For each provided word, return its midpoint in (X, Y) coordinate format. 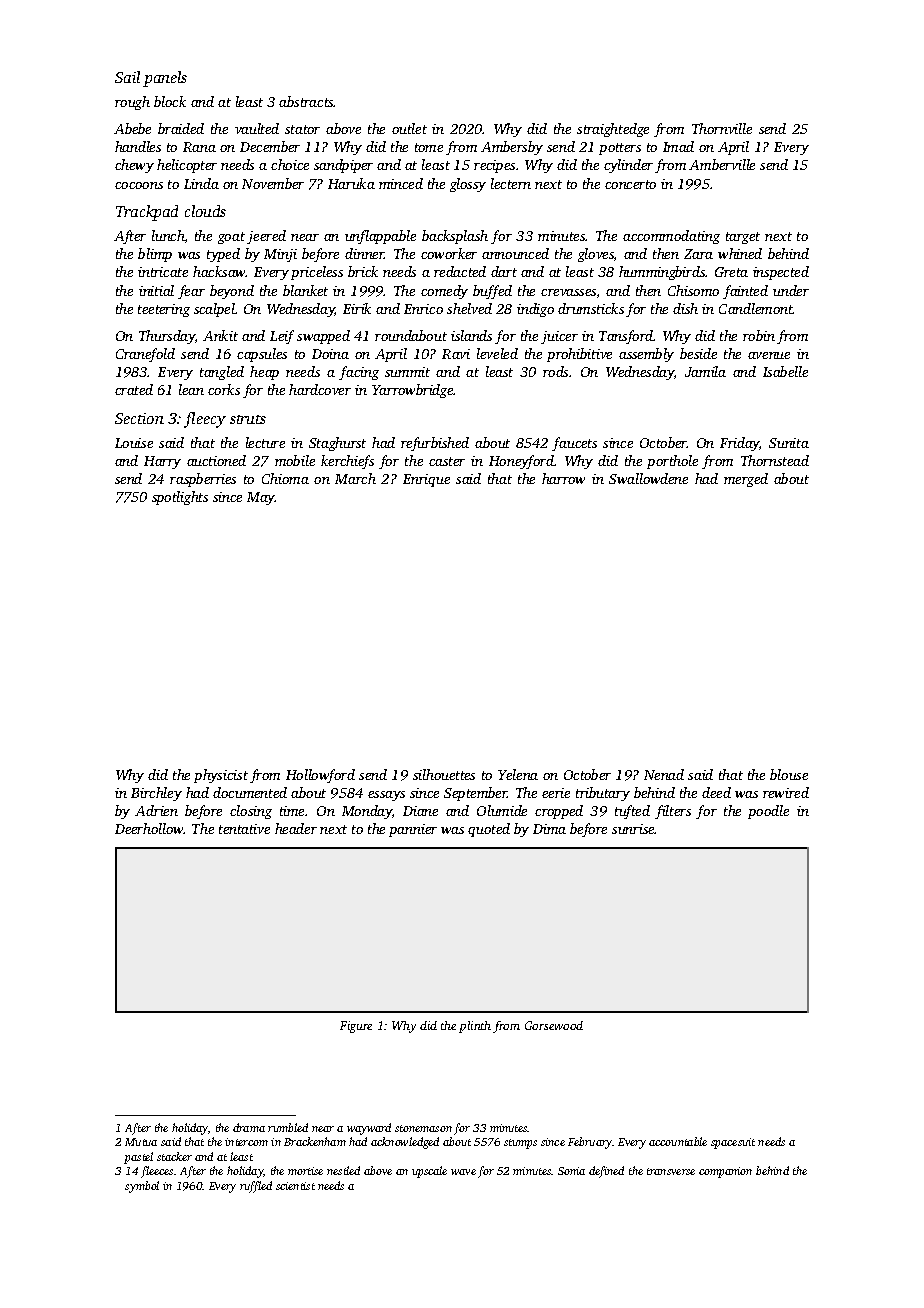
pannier (413, 830)
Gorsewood (554, 1025)
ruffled (256, 1187)
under (791, 290)
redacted (460, 271)
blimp (155, 255)
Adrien (156, 810)
